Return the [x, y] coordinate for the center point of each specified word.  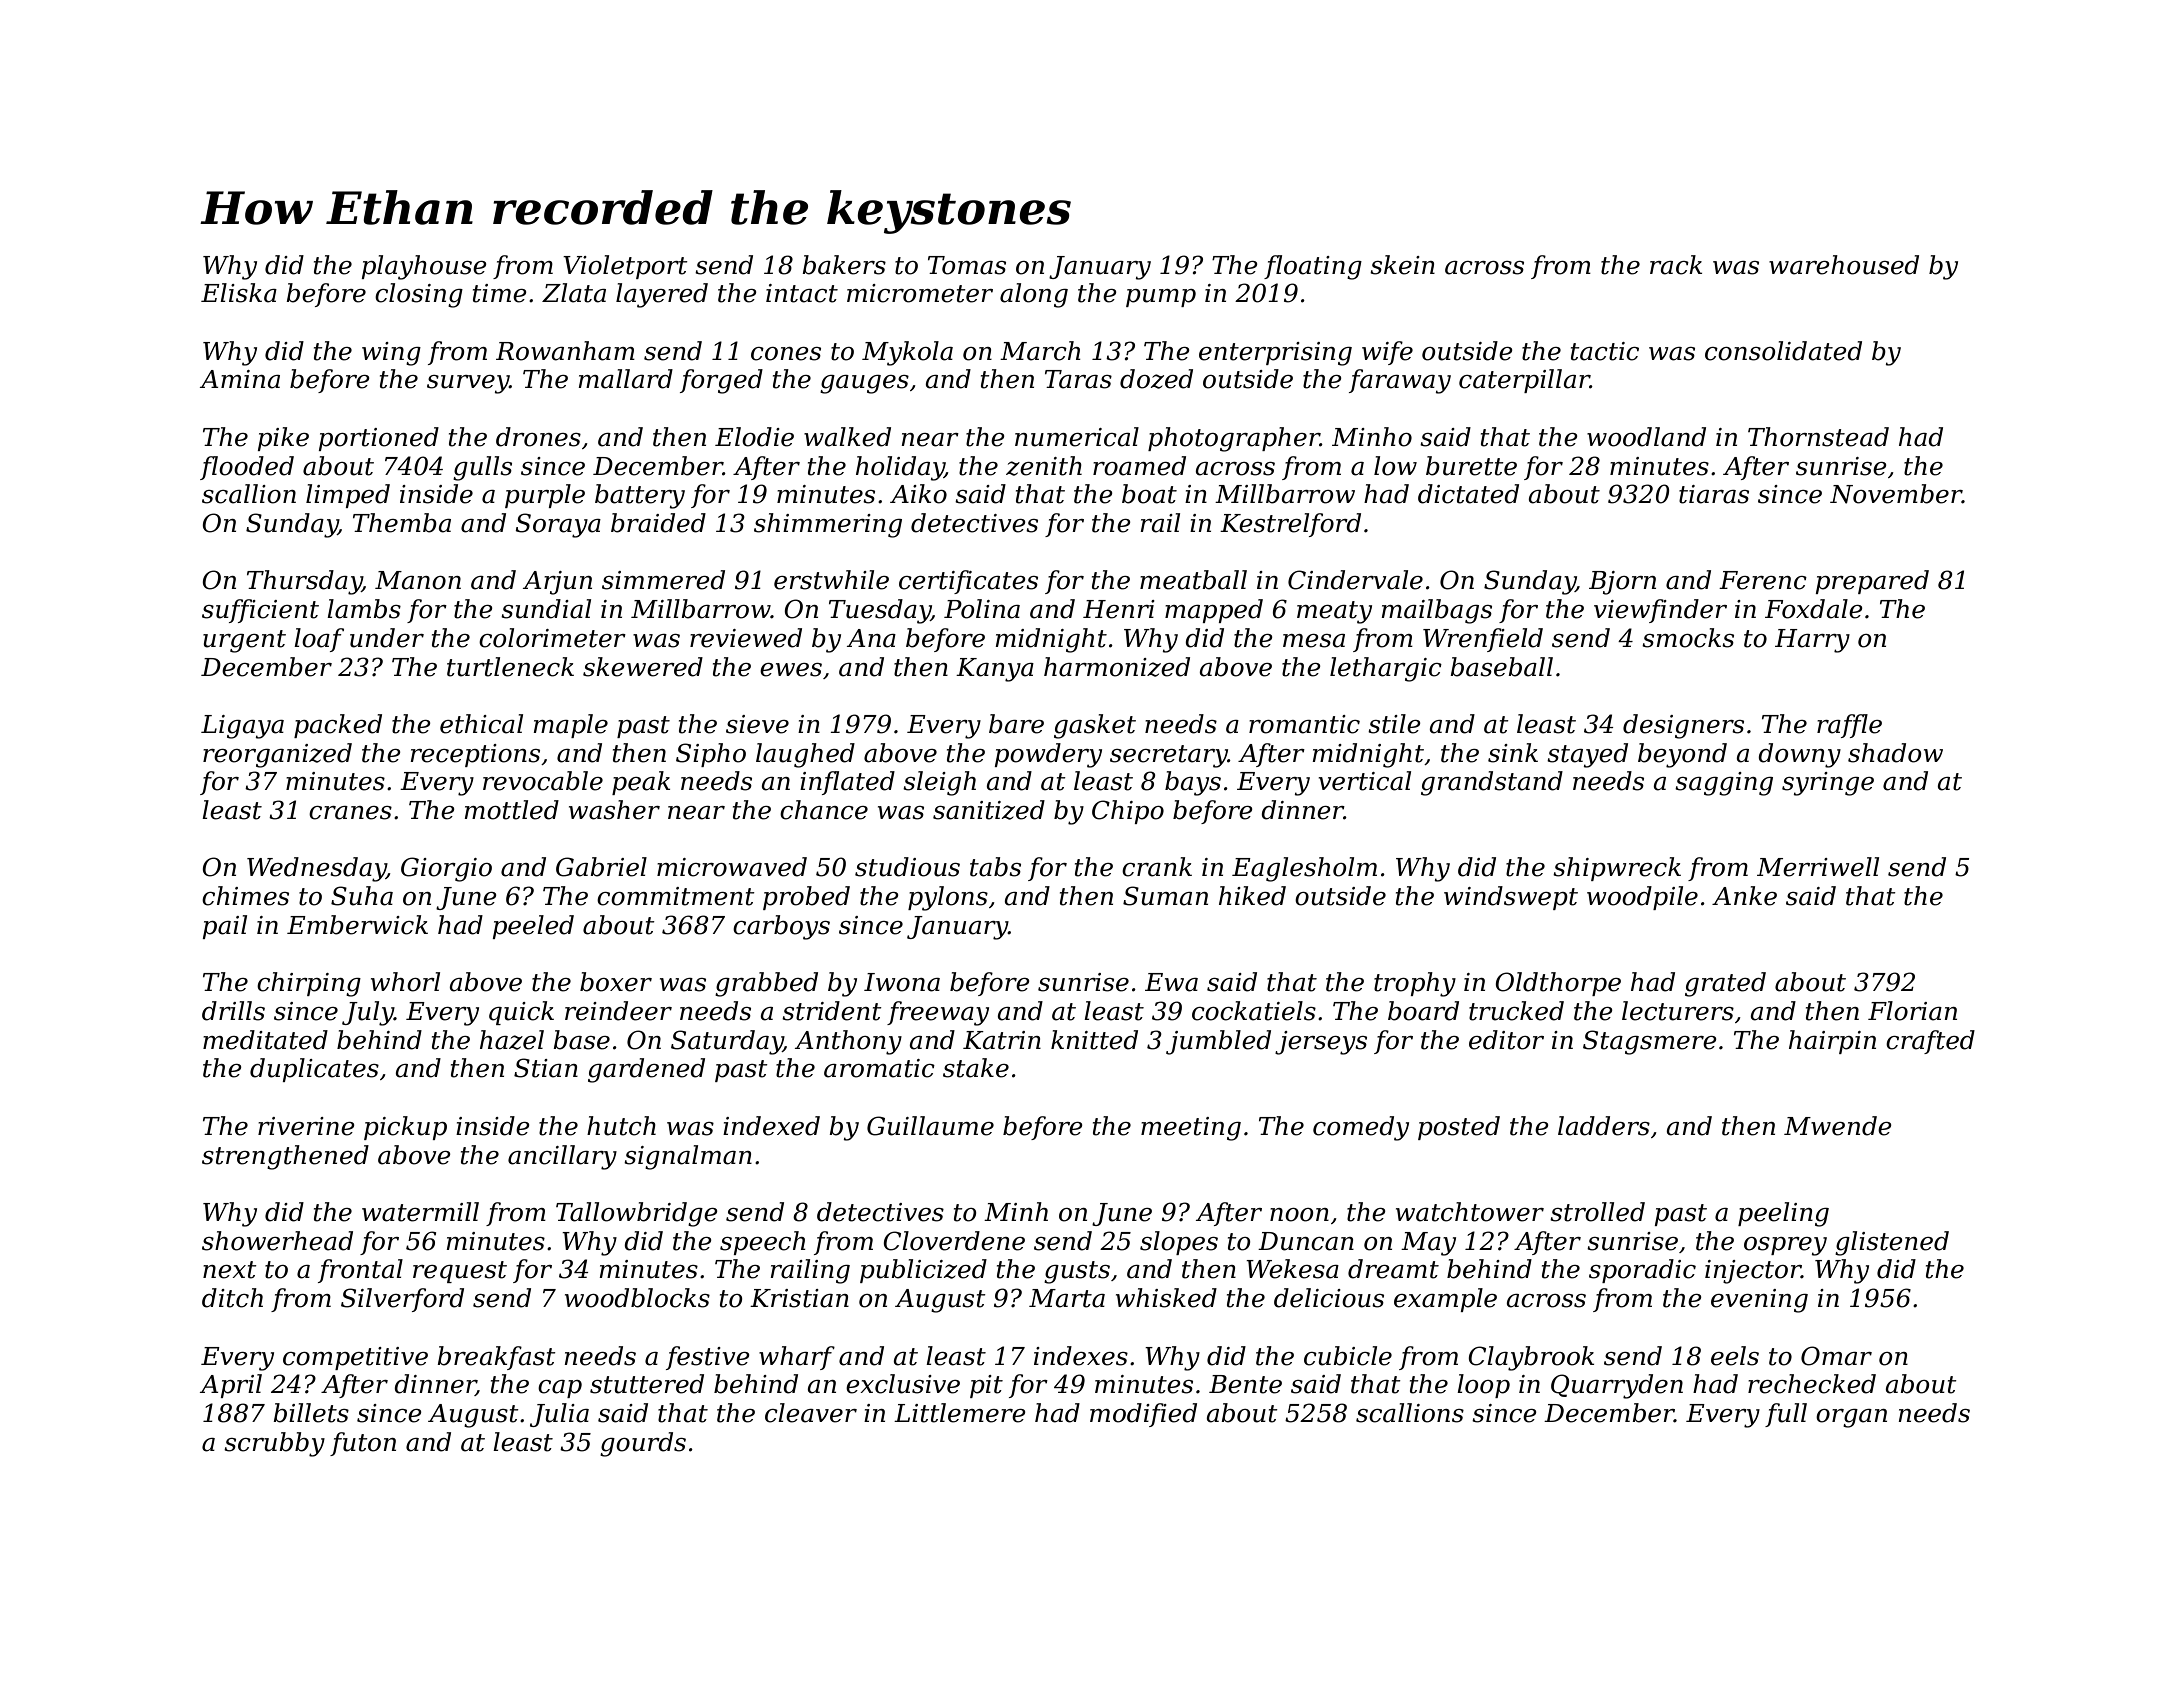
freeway [938, 1013]
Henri [1119, 609]
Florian [1912, 1011]
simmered [663, 580]
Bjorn [1622, 583]
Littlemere [960, 1413]
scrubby [274, 1444]
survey [468, 384]
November [1896, 494]
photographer [1234, 439]
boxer [616, 982]
